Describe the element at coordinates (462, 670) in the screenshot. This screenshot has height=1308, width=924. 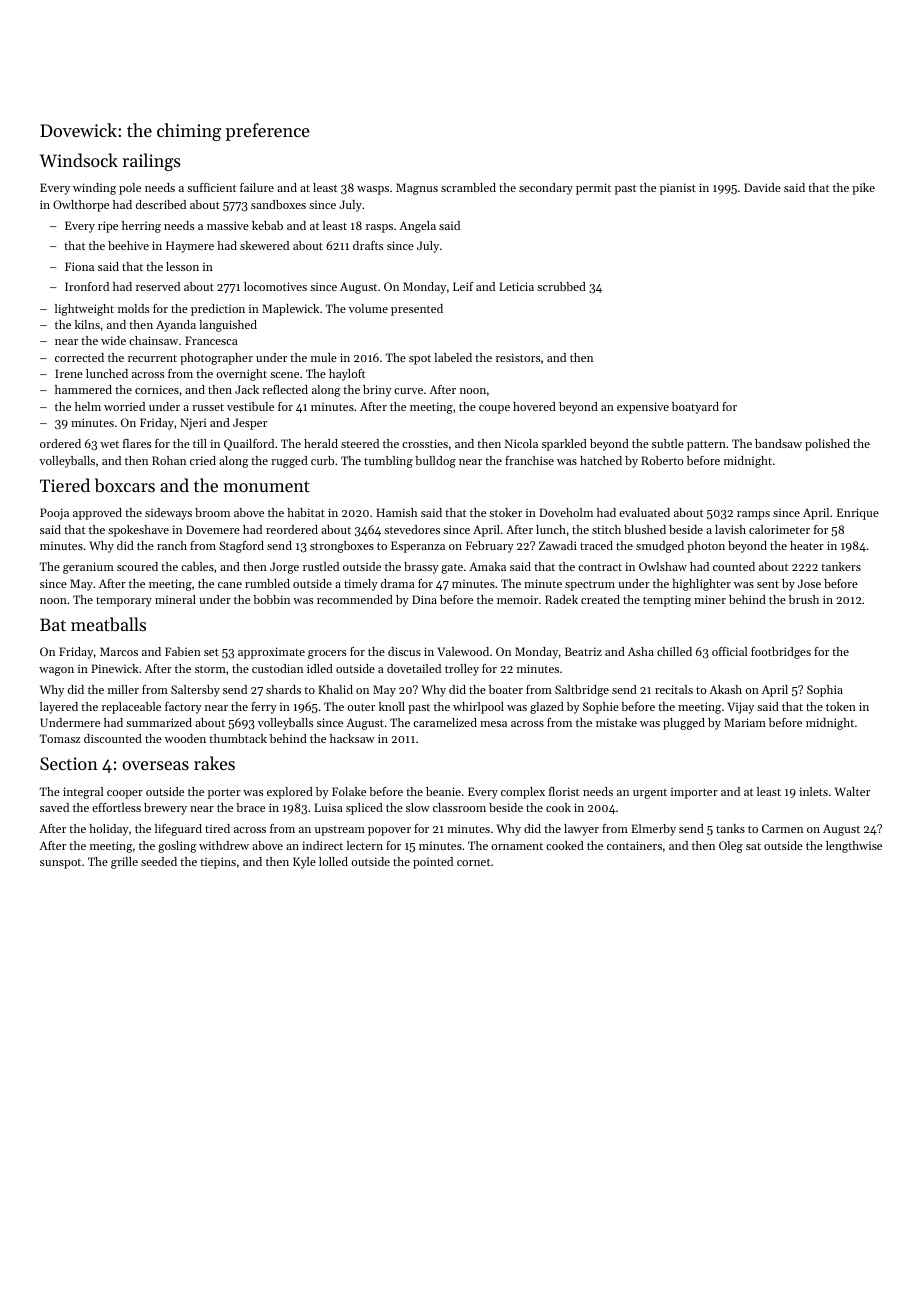
I see `trolley` at that location.
